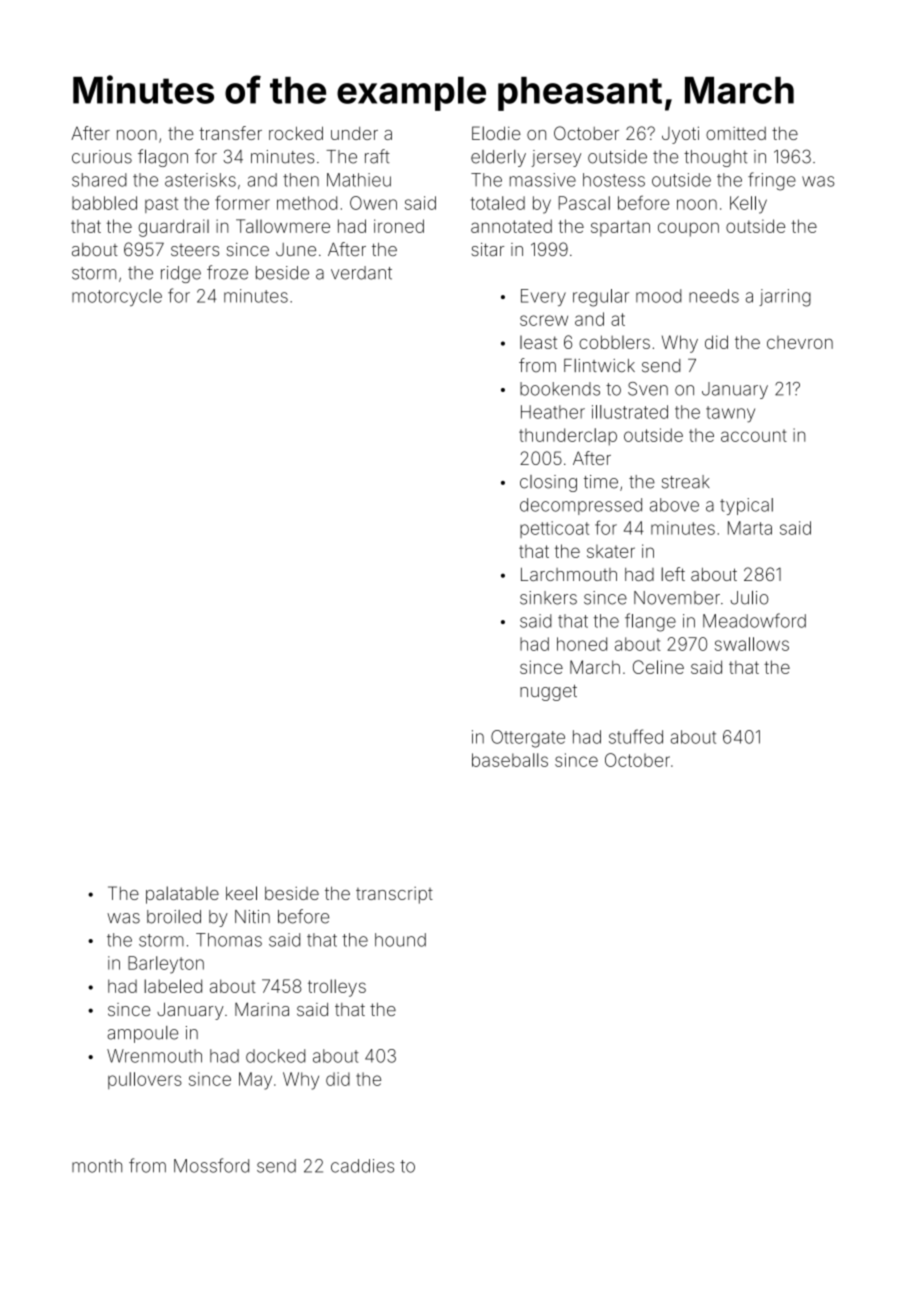 The width and height of the screenshot is (908, 1316). Describe the element at coordinates (544, 320) in the screenshot. I see `screw` at that location.
